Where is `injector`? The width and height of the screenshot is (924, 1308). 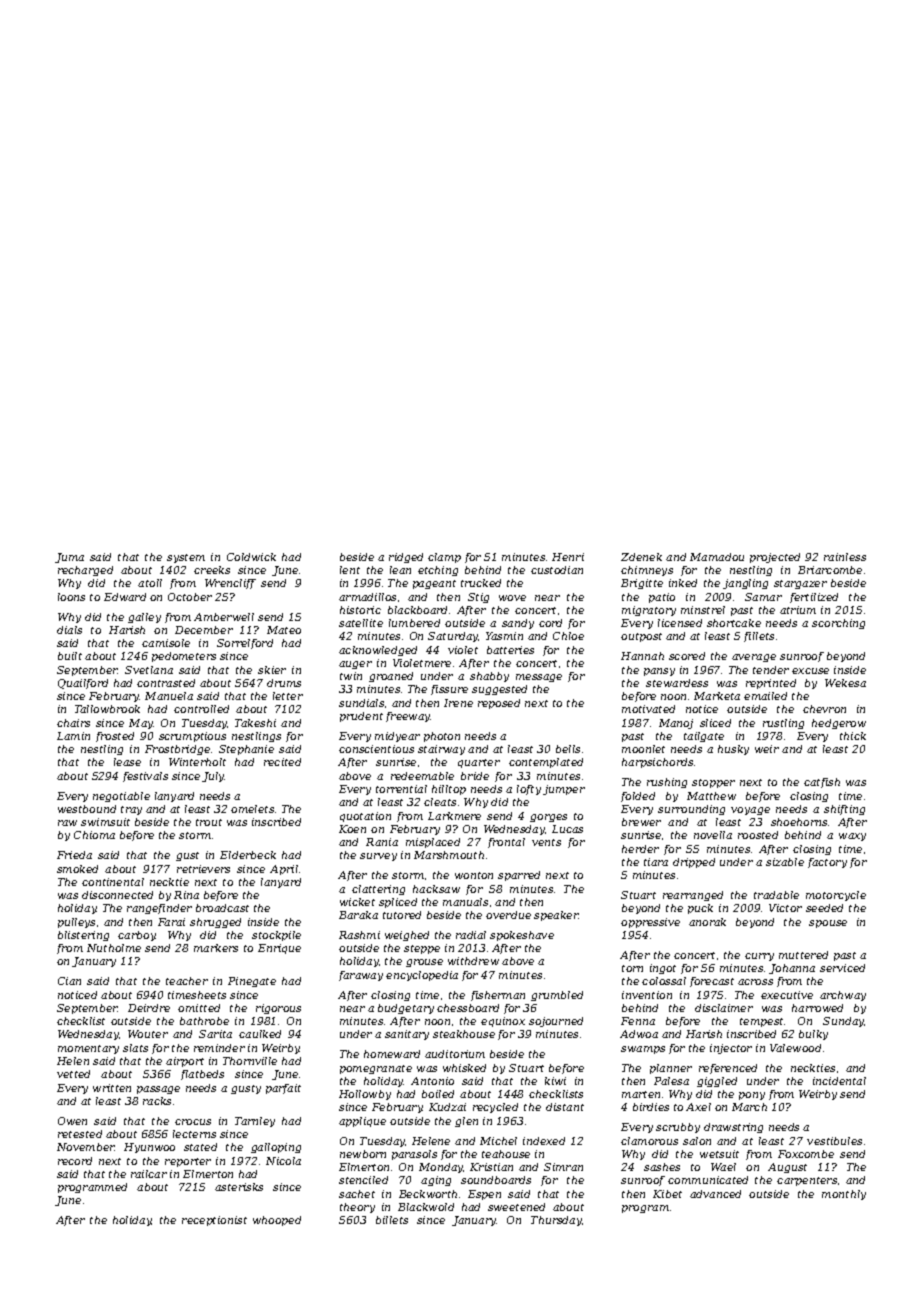 injector is located at coordinates (731, 1049).
